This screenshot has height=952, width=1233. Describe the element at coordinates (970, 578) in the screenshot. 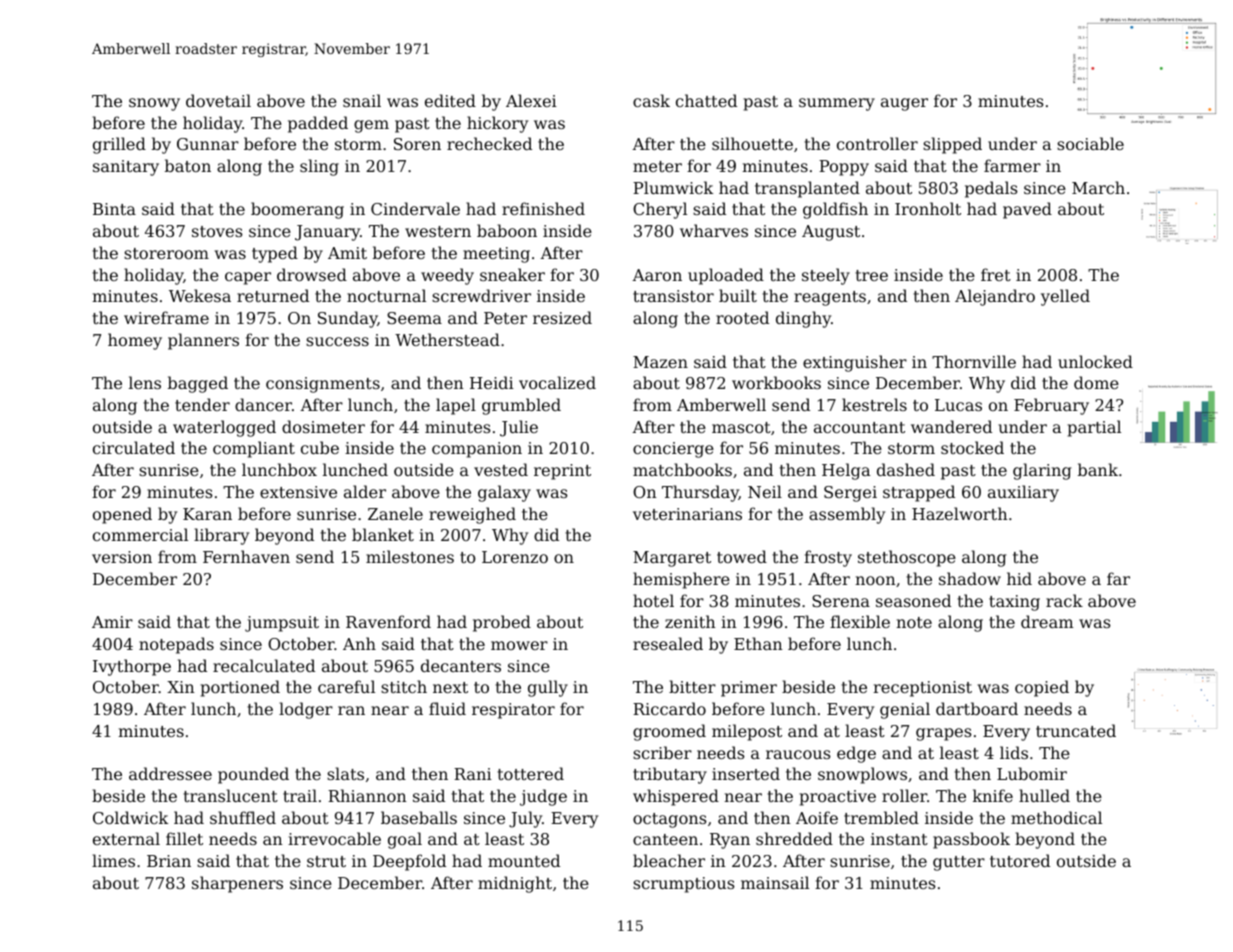

I see `shadow` at that location.
